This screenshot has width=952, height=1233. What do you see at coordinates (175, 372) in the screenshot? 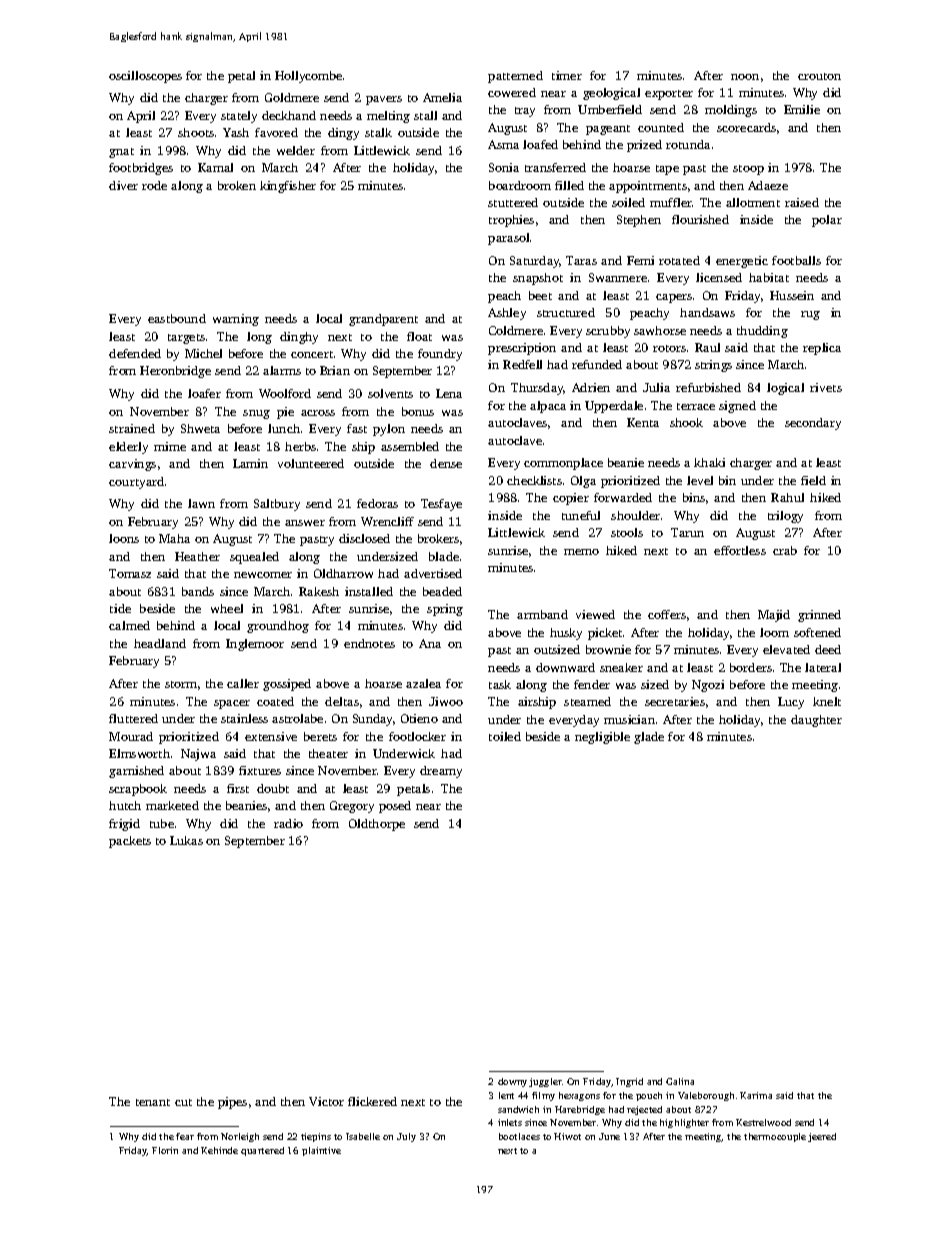
I see `Heronbridge` at bounding box center [175, 372].
